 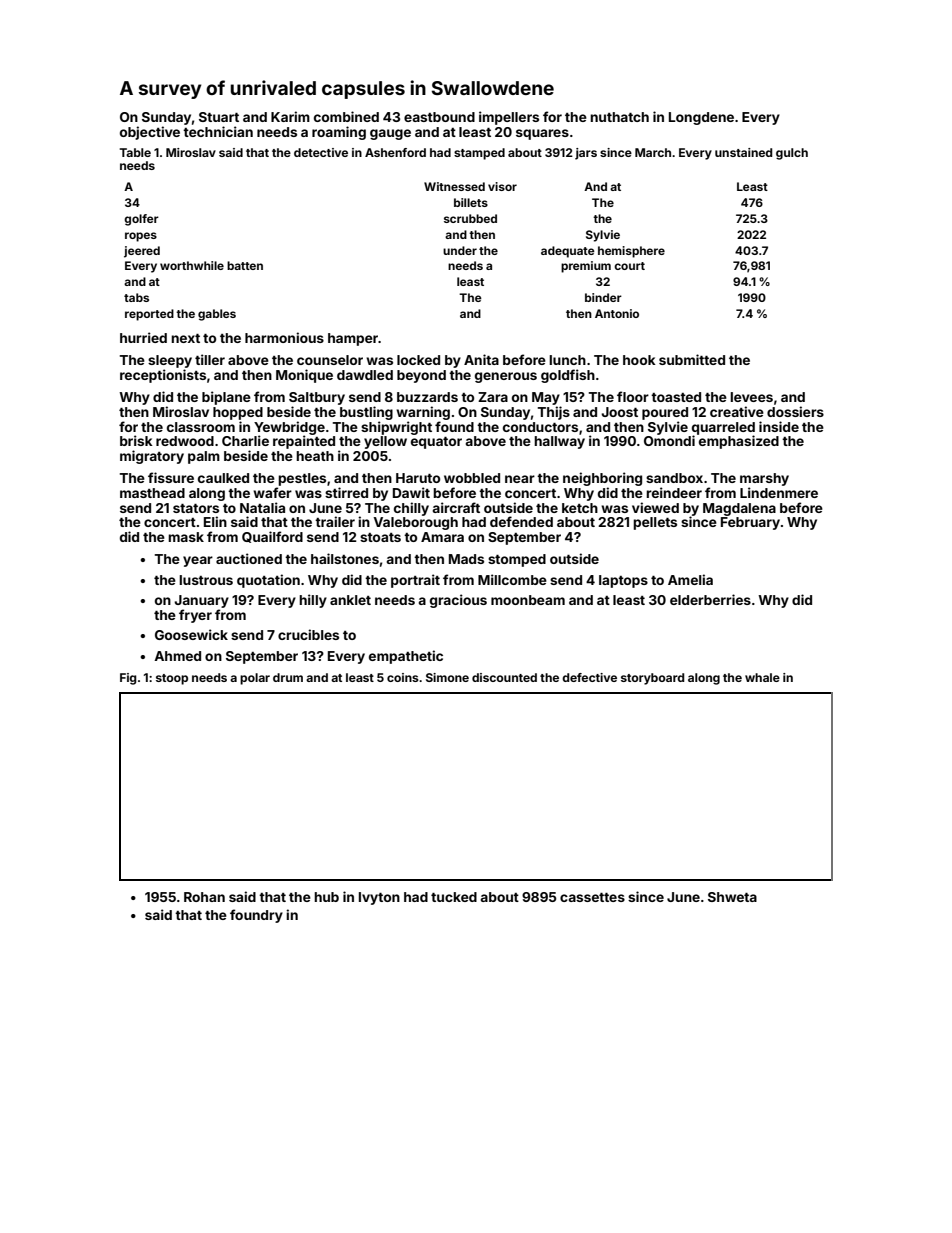 What do you see at coordinates (385, 442) in the screenshot?
I see `yellow` at bounding box center [385, 442].
